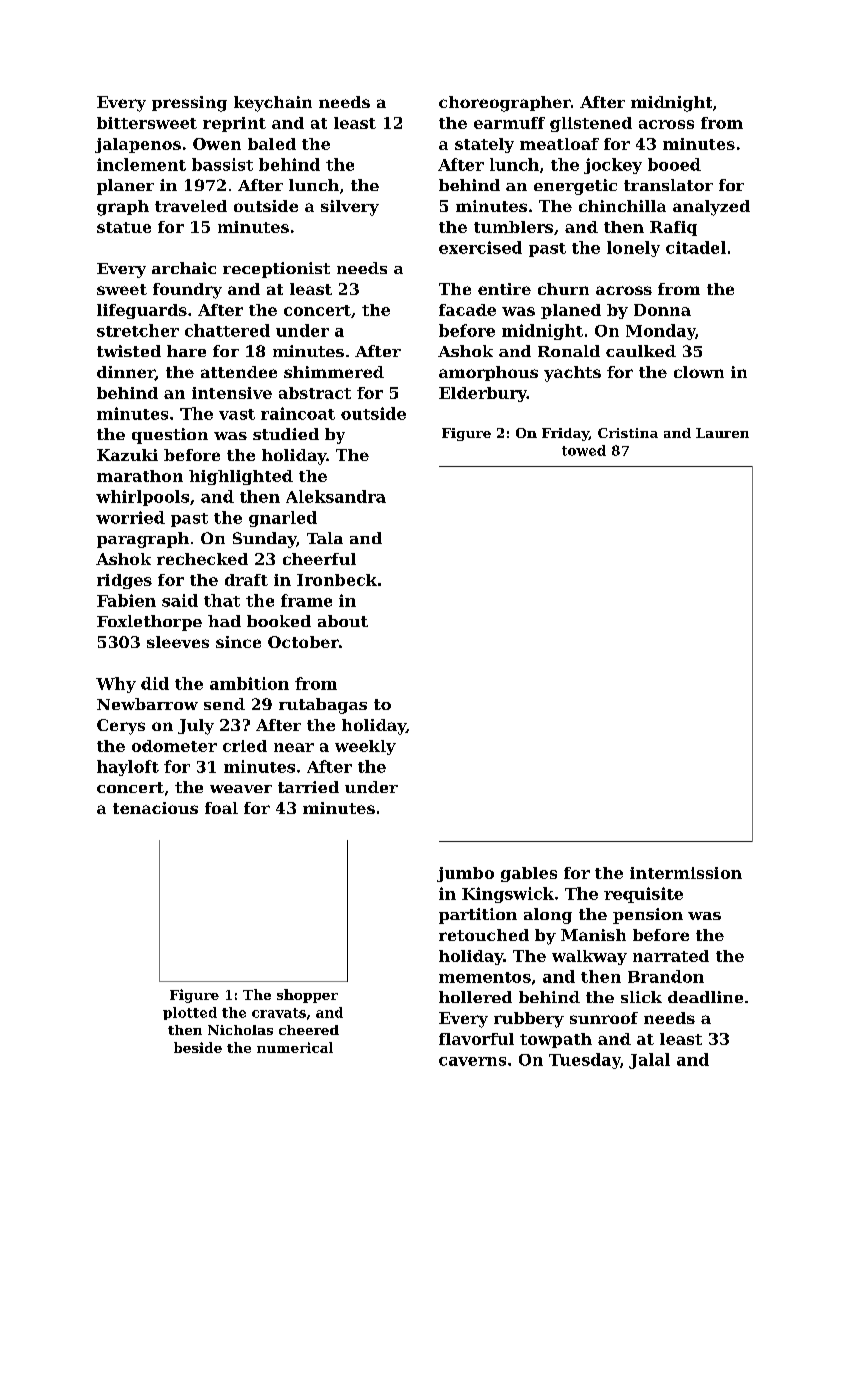 This page has width=849, height=1400. What do you see at coordinates (232, 393) in the page?
I see `intensive` at bounding box center [232, 393].
